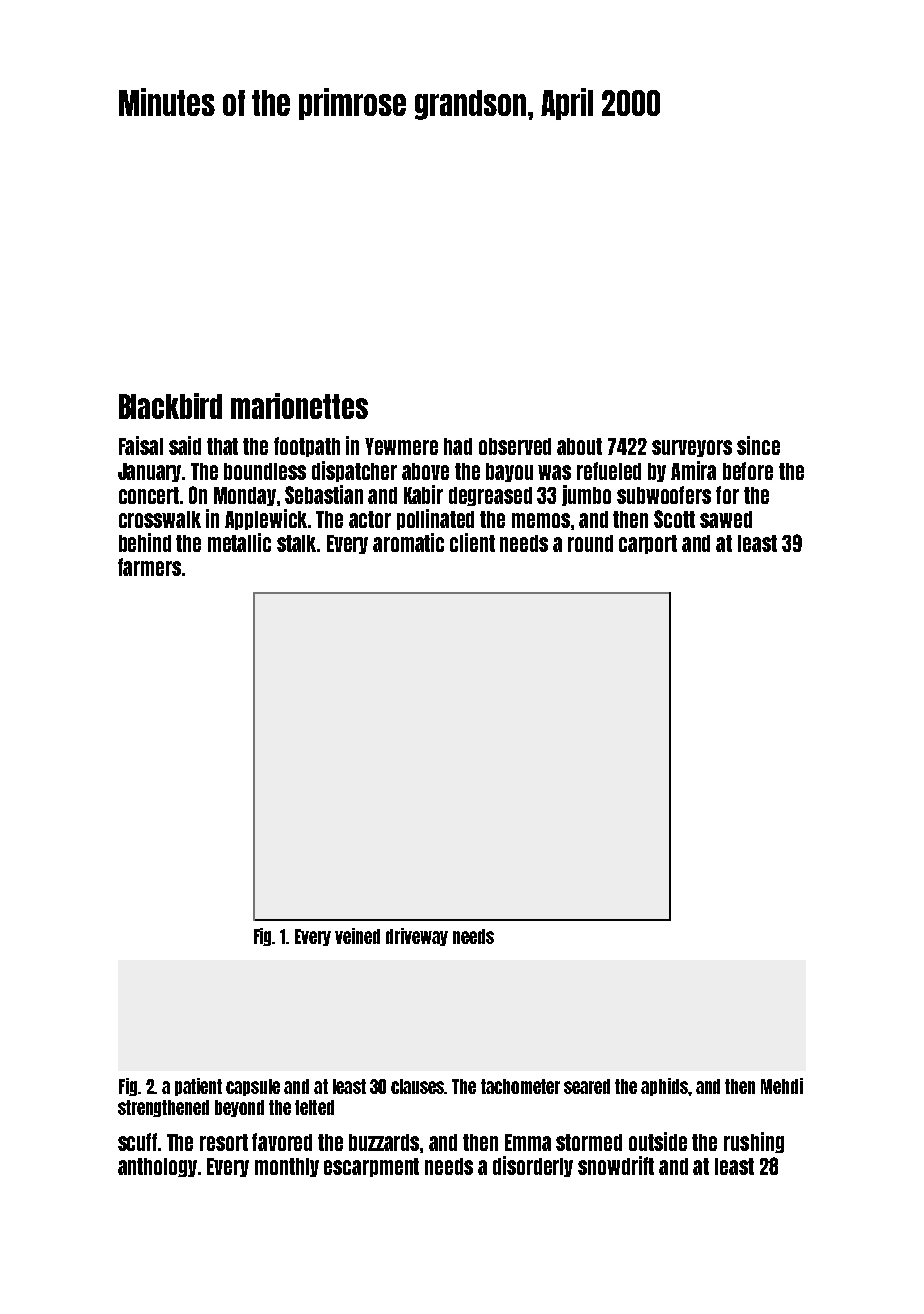 The width and height of the screenshot is (924, 1314). What do you see at coordinates (425, 471) in the screenshot?
I see `above` at bounding box center [425, 471].
